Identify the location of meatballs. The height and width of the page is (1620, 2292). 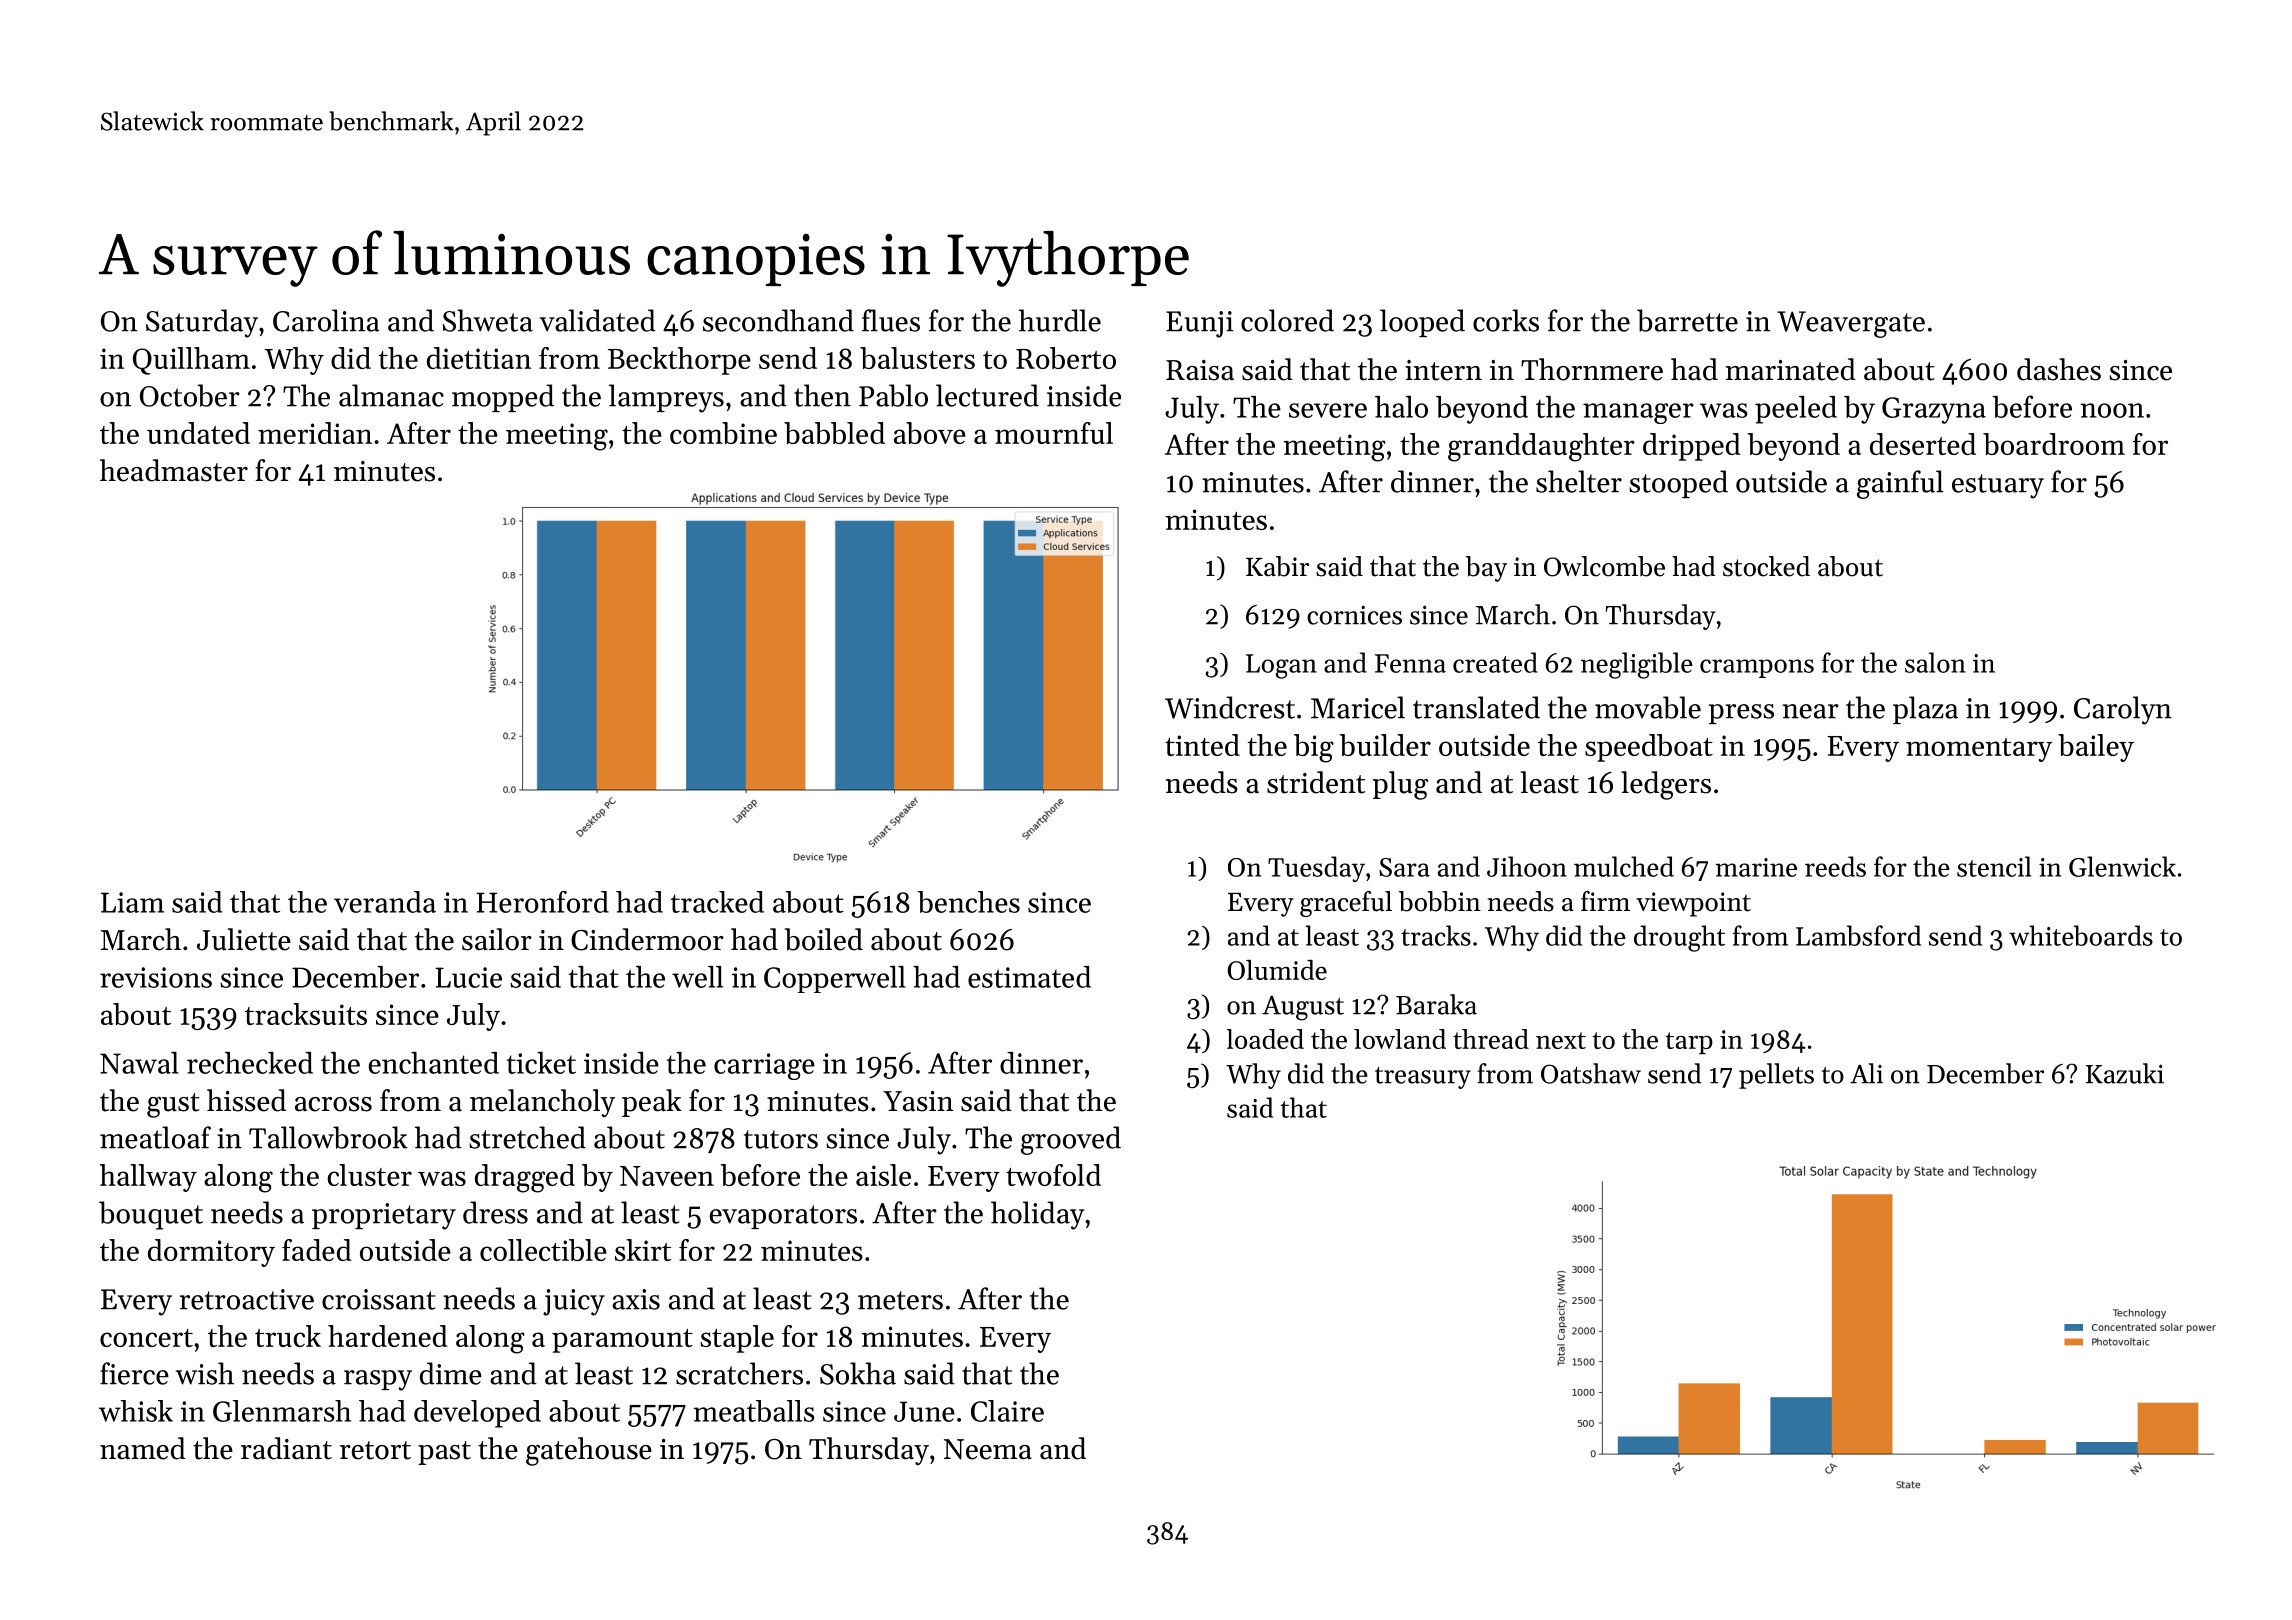
(754, 1411).
